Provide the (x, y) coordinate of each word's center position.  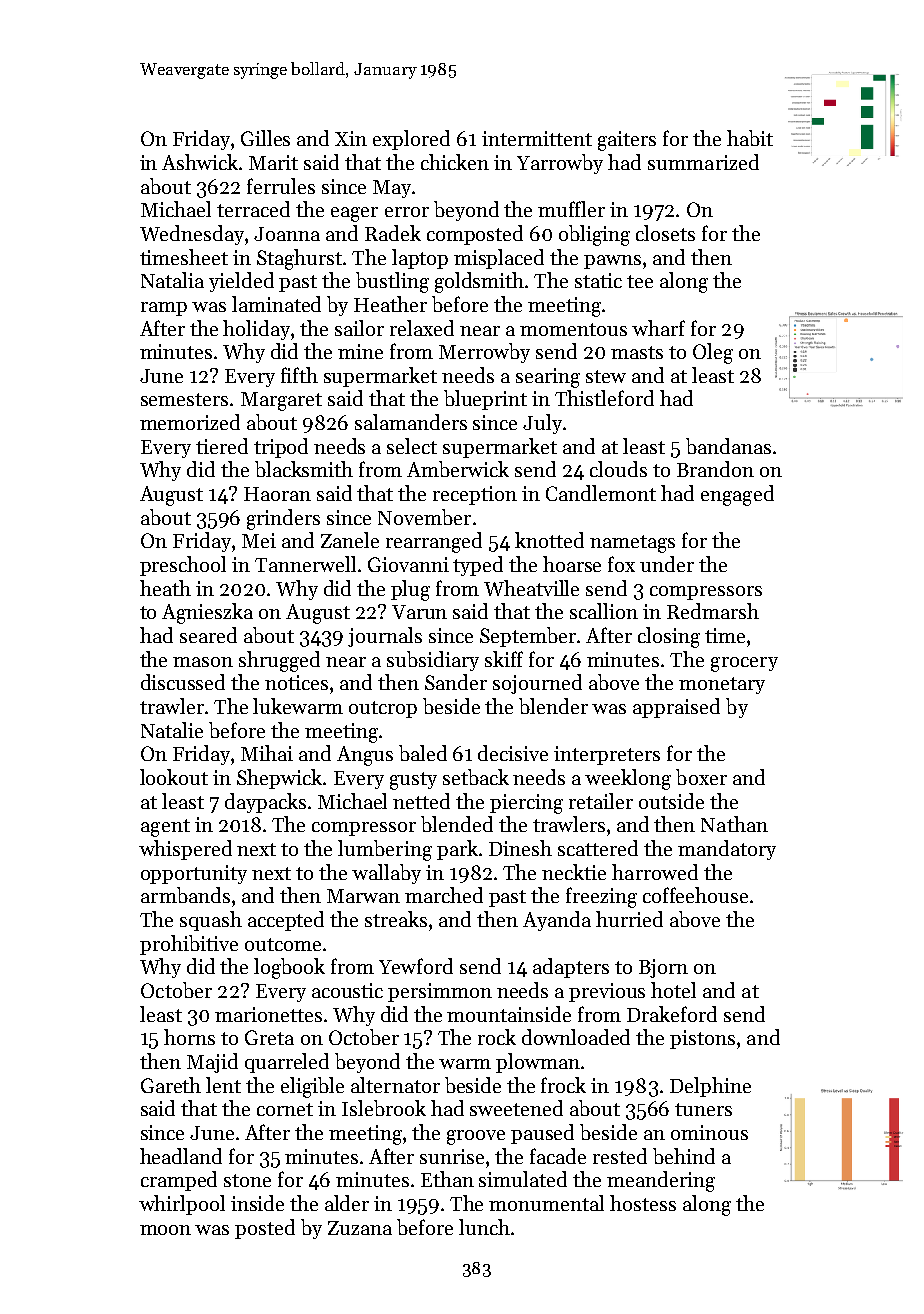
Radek (393, 233)
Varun (419, 612)
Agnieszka (207, 613)
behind (684, 1156)
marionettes (268, 1014)
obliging (594, 235)
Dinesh (520, 848)
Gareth (171, 1085)
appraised (676, 708)
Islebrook (384, 1108)
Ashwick (200, 162)
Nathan (734, 824)
